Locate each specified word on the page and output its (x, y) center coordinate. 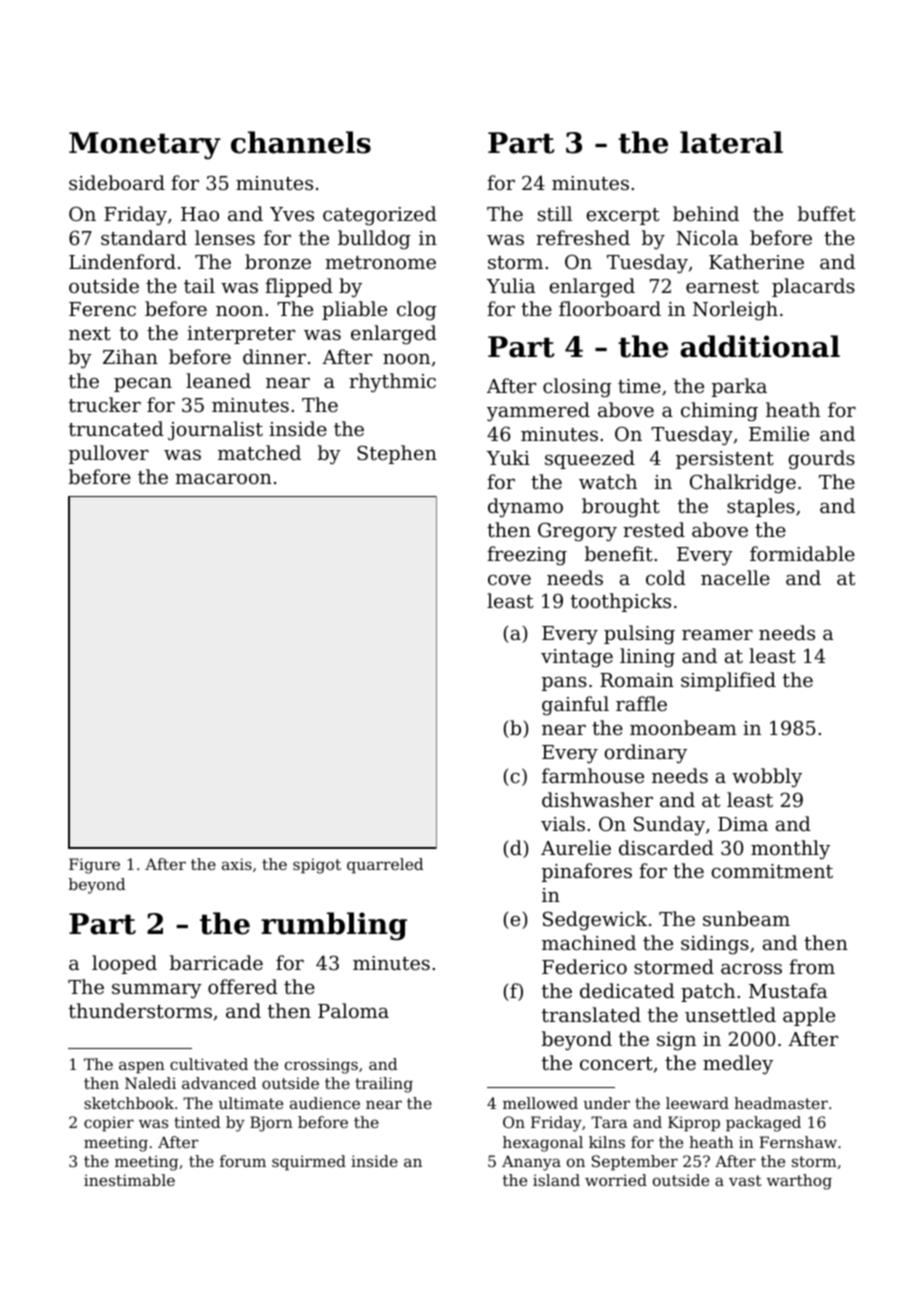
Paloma (353, 1010)
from (812, 966)
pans (564, 684)
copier (109, 1124)
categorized (380, 216)
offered (243, 986)
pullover (109, 454)
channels (301, 142)
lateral (731, 142)
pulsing (639, 635)
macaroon (223, 479)
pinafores (587, 872)
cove (509, 580)
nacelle (735, 577)
